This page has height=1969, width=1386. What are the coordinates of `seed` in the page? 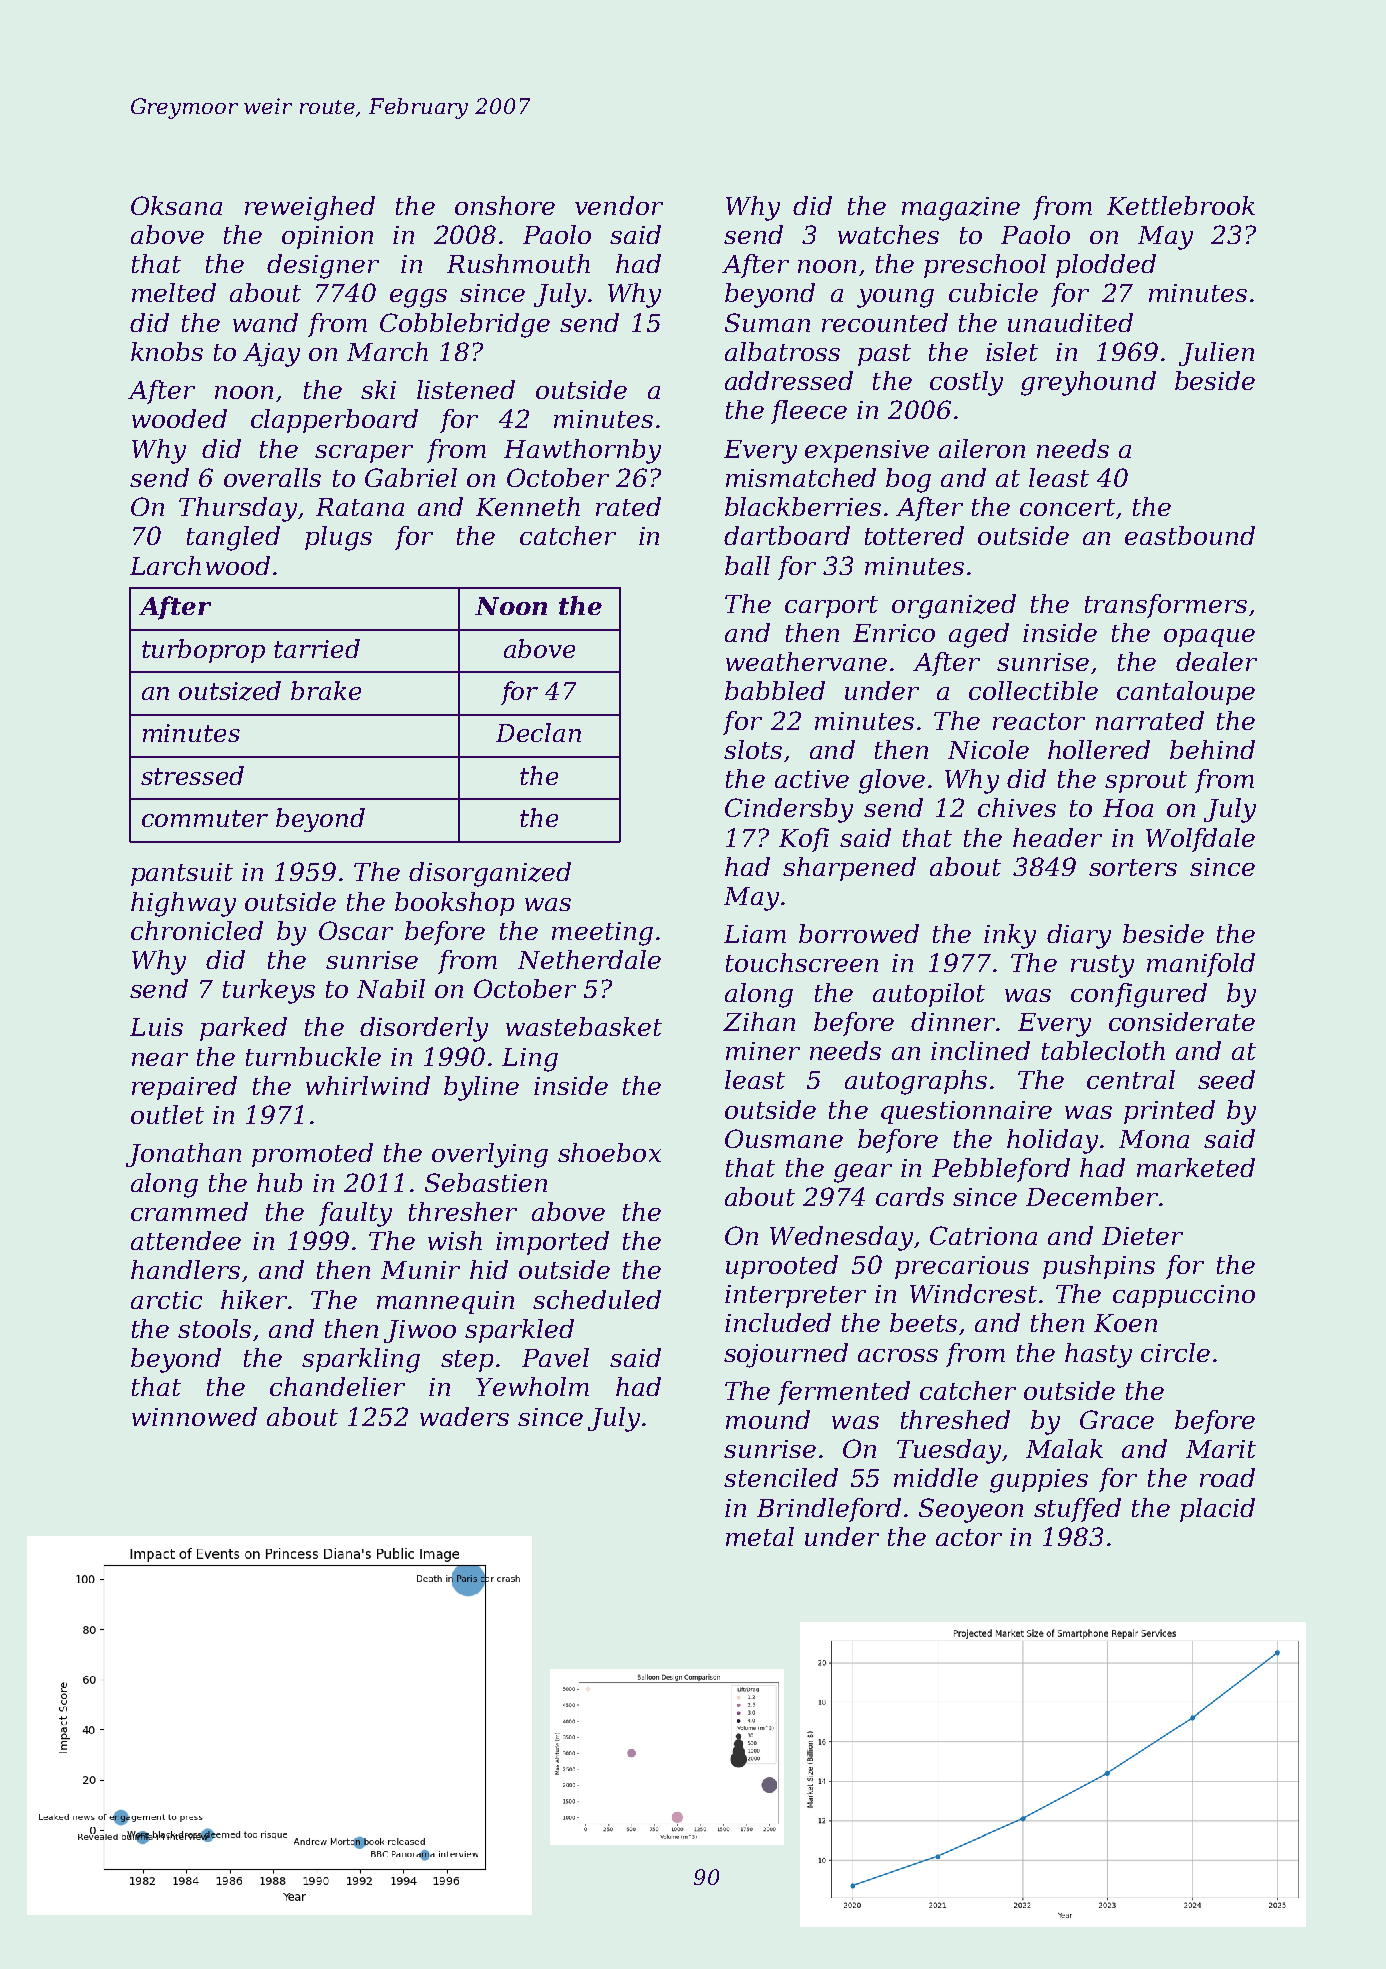 It's located at (1226, 1079).
